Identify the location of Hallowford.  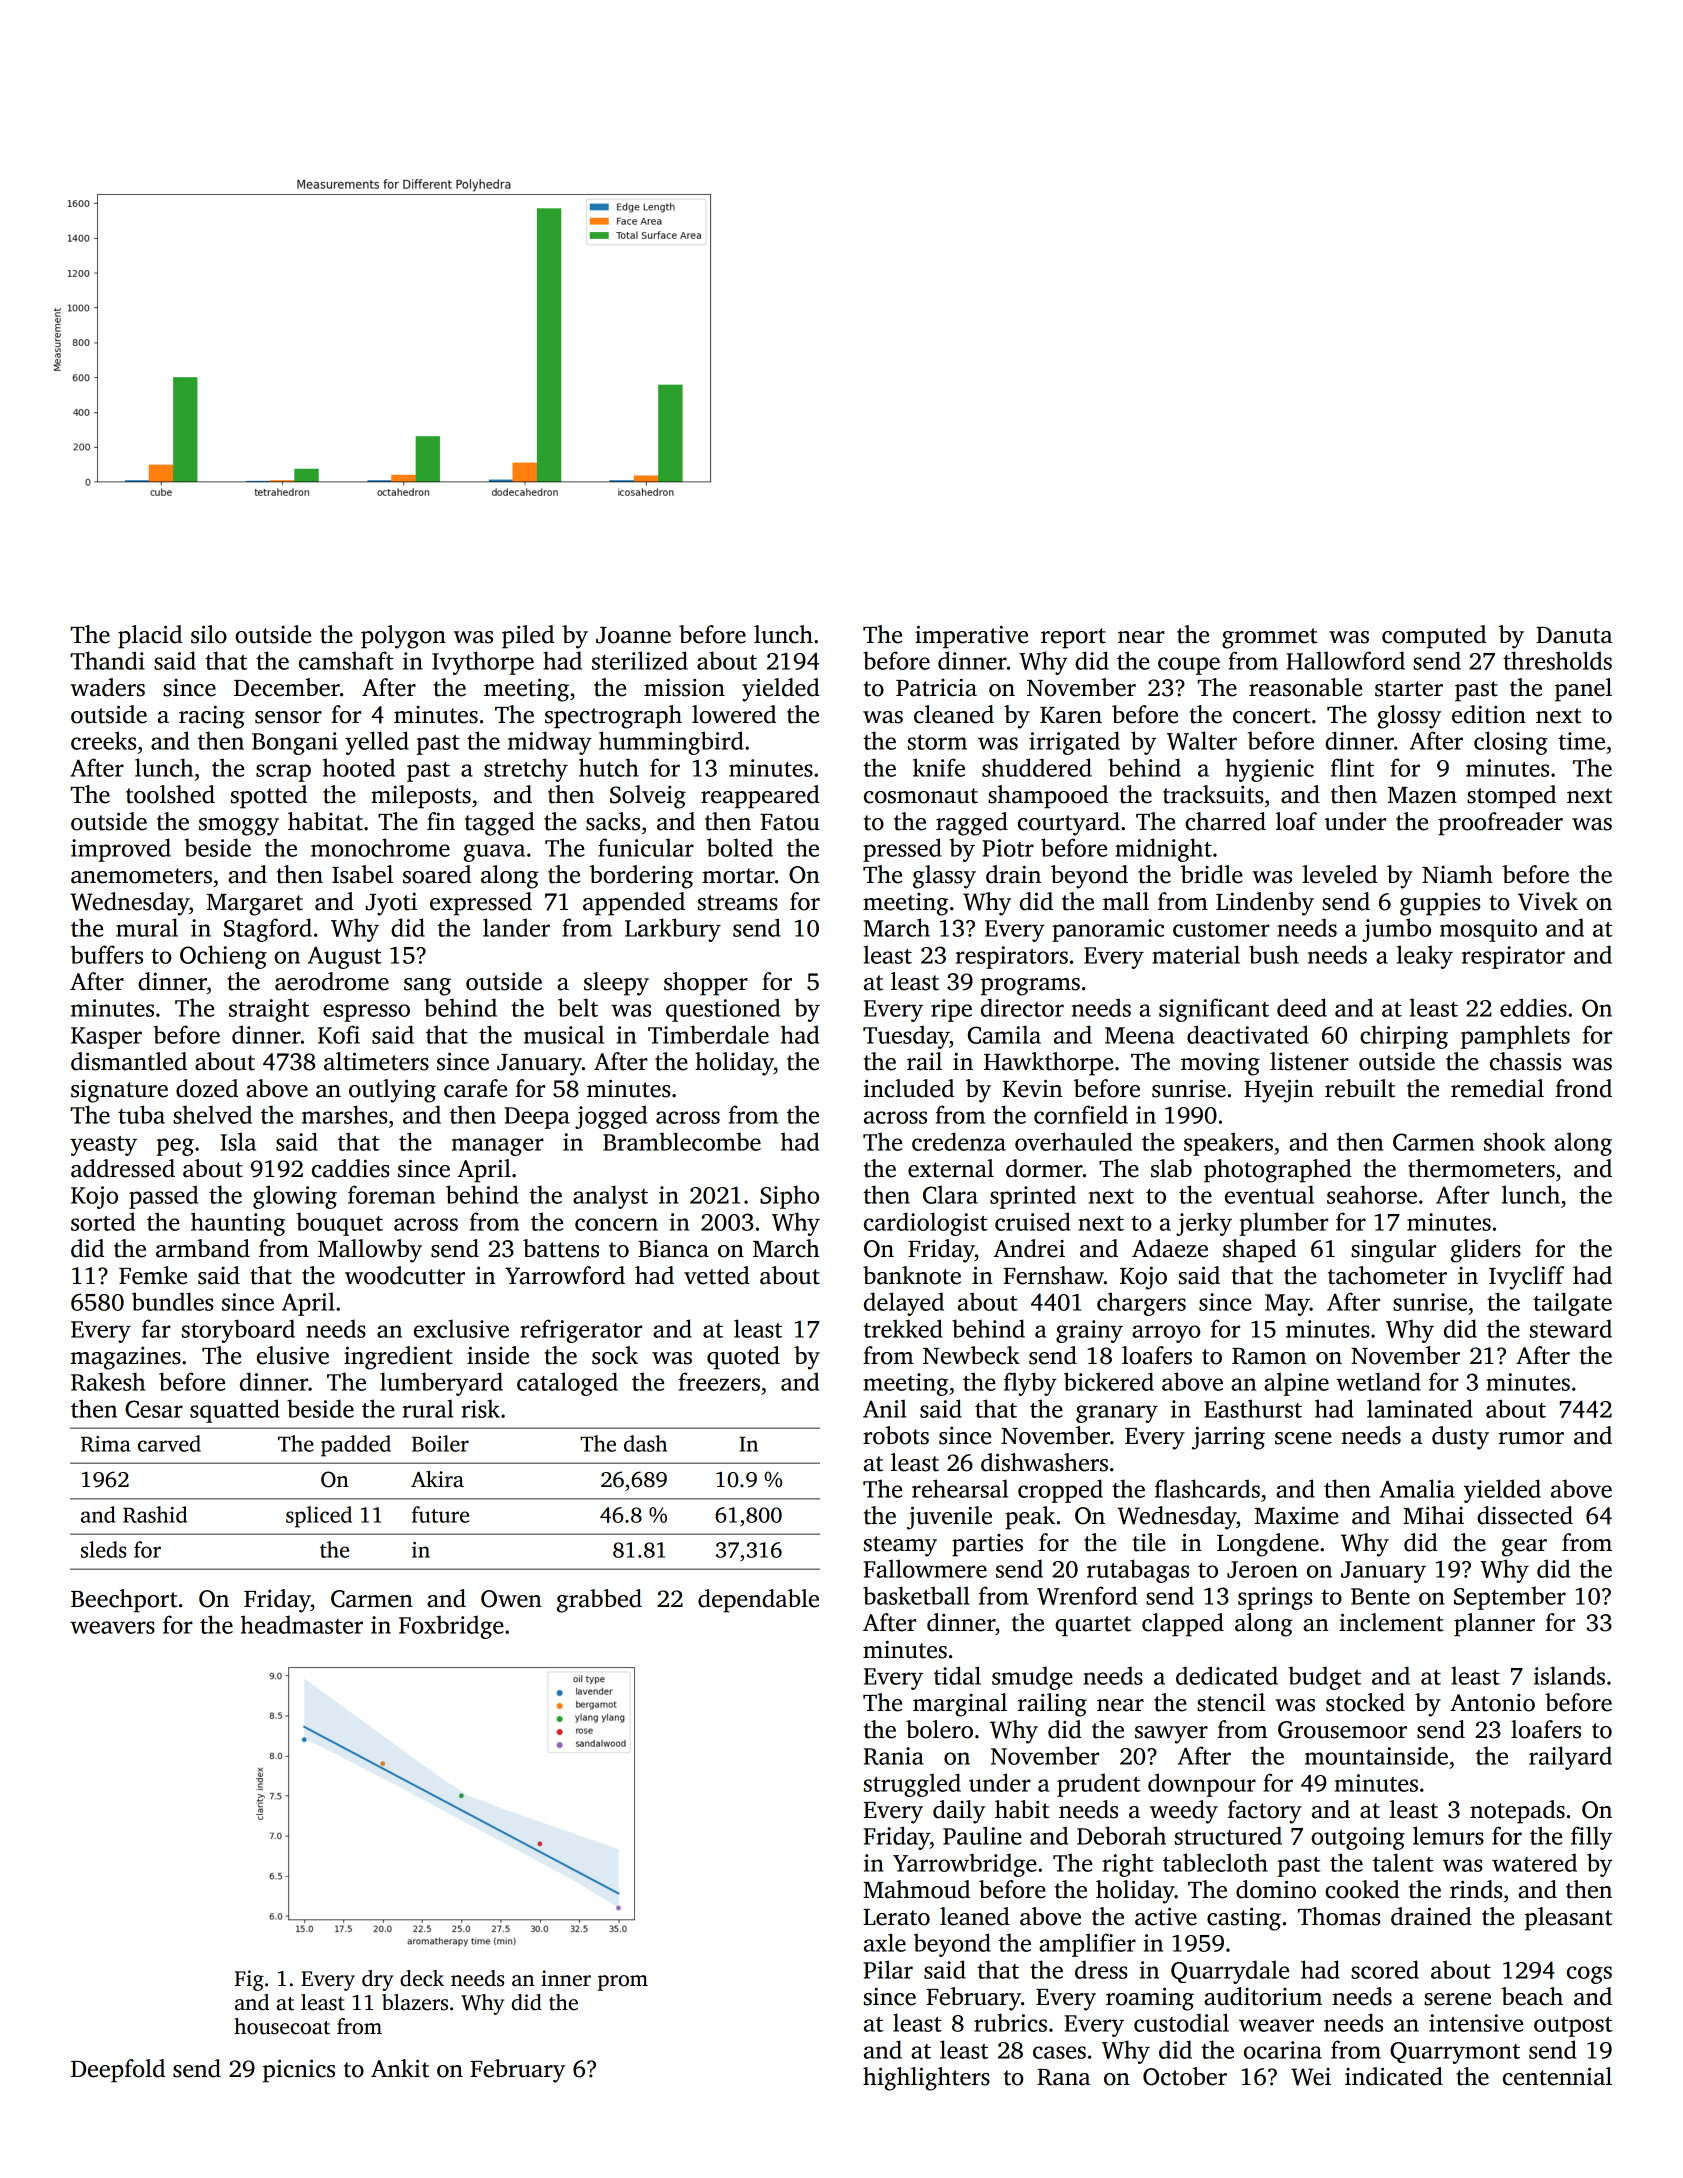
(1345, 660).
